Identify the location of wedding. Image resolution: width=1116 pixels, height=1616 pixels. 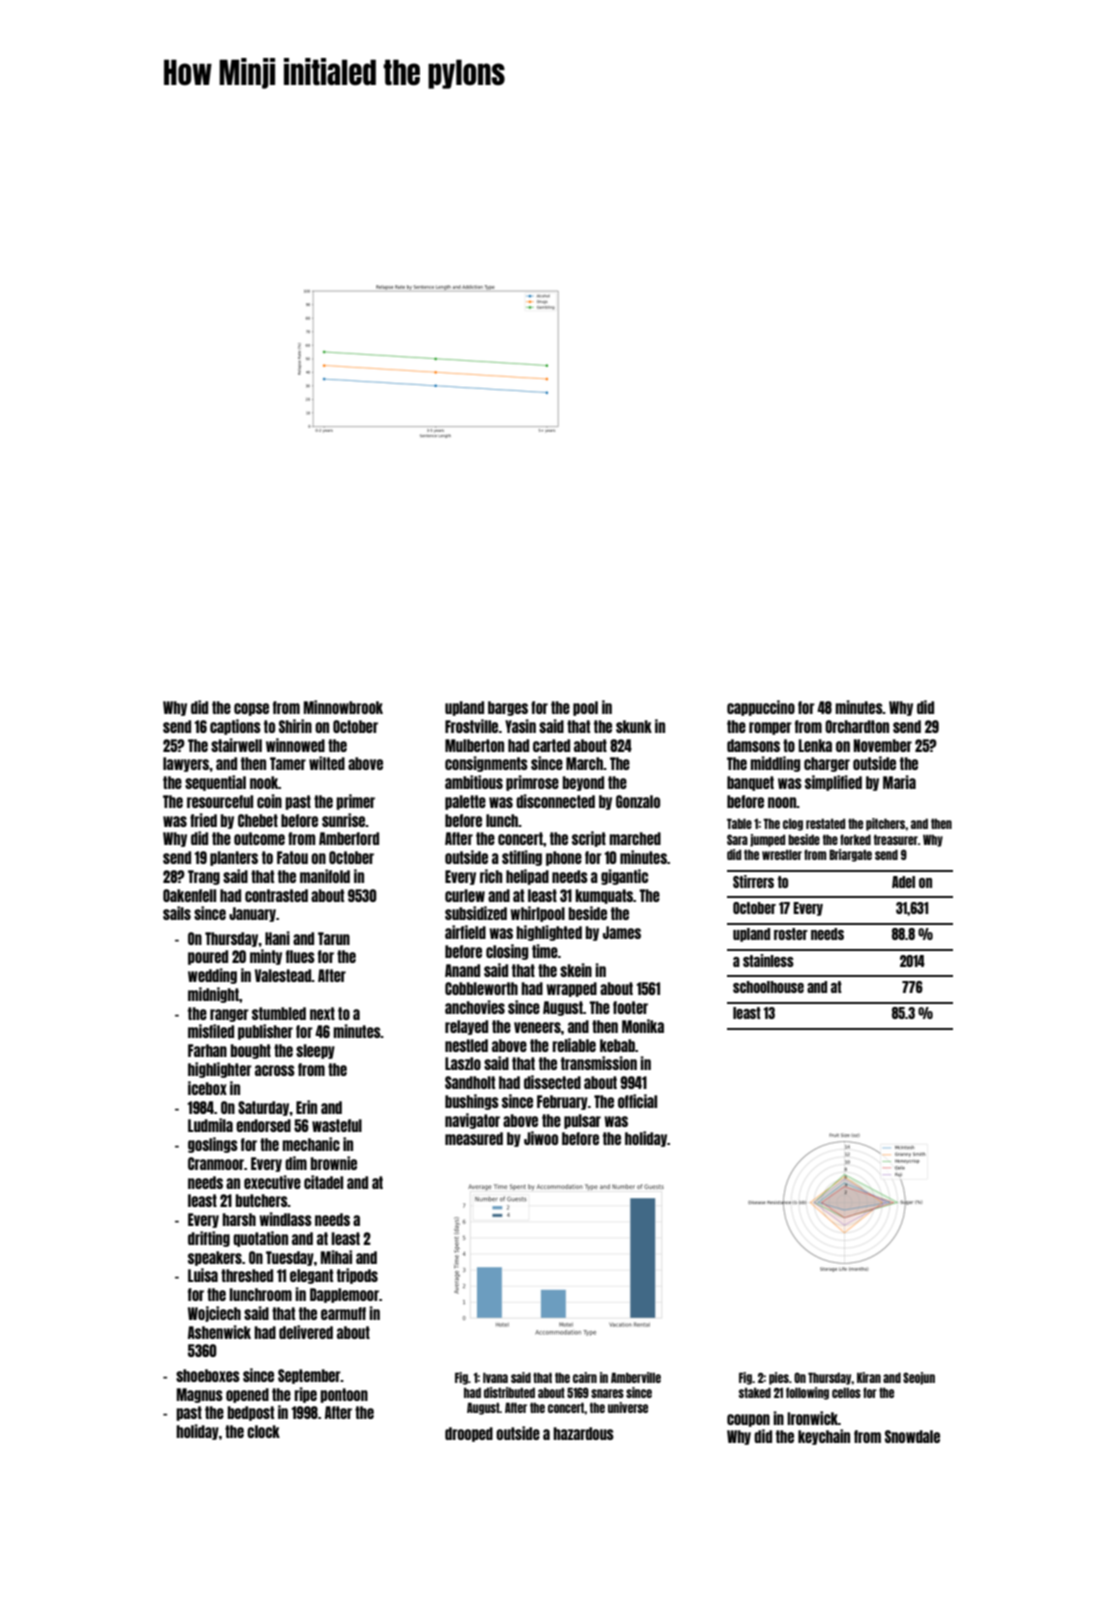
(212, 976).
